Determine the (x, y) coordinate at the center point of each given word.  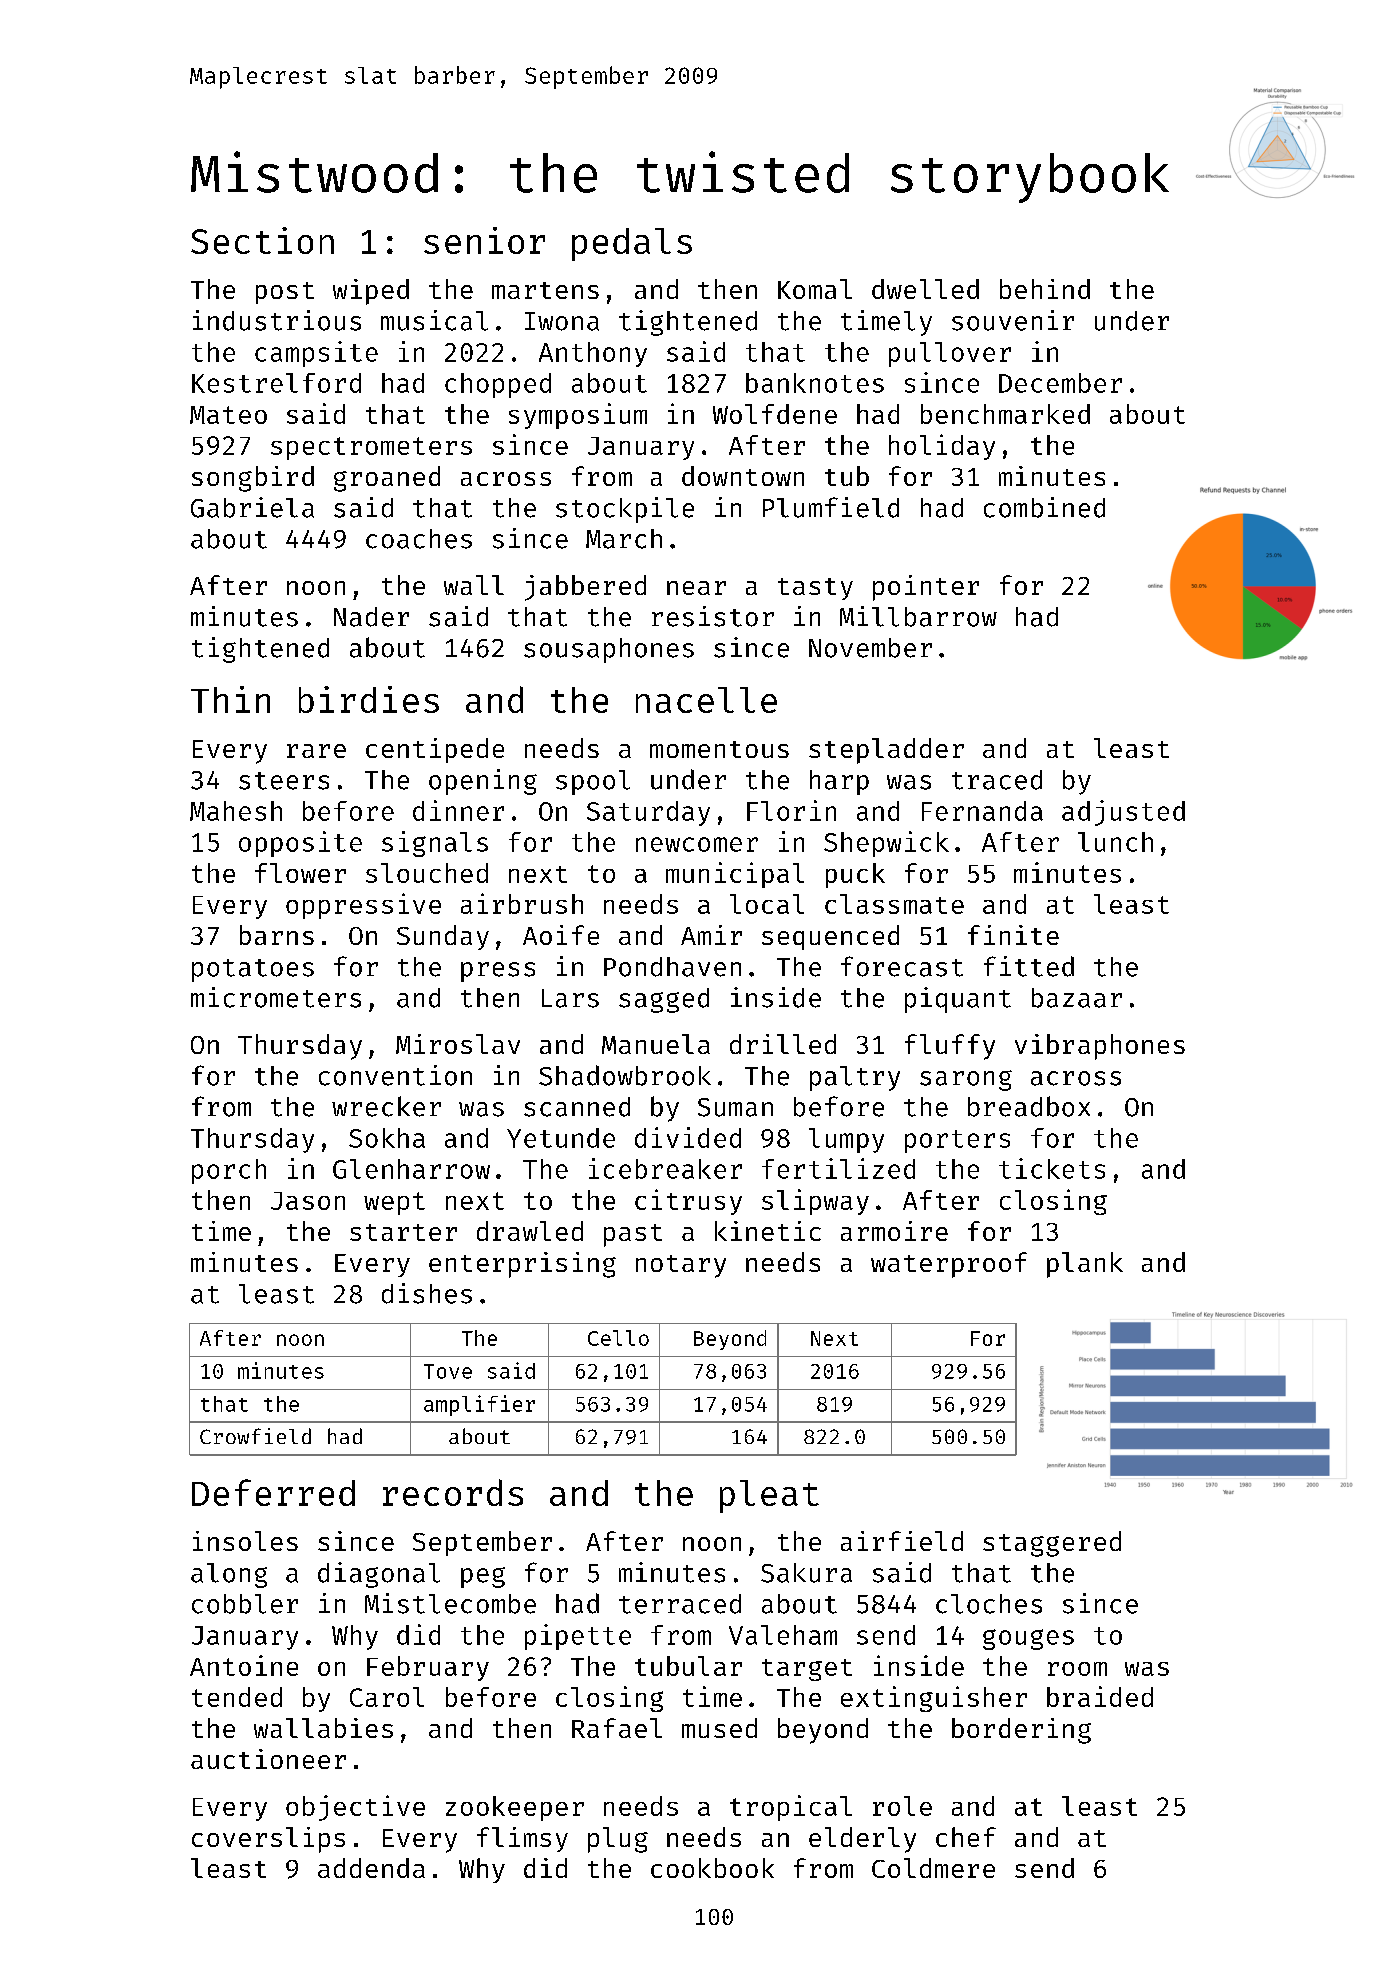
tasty (815, 589)
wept (394, 1203)
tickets (1052, 1168)
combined (1044, 507)
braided (1100, 1696)
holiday (942, 447)
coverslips (268, 1840)
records (453, 1492)
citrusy (688, 1202)
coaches (419, 539)
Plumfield (831, 507)
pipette (578, 1637)
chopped (498, 385)
